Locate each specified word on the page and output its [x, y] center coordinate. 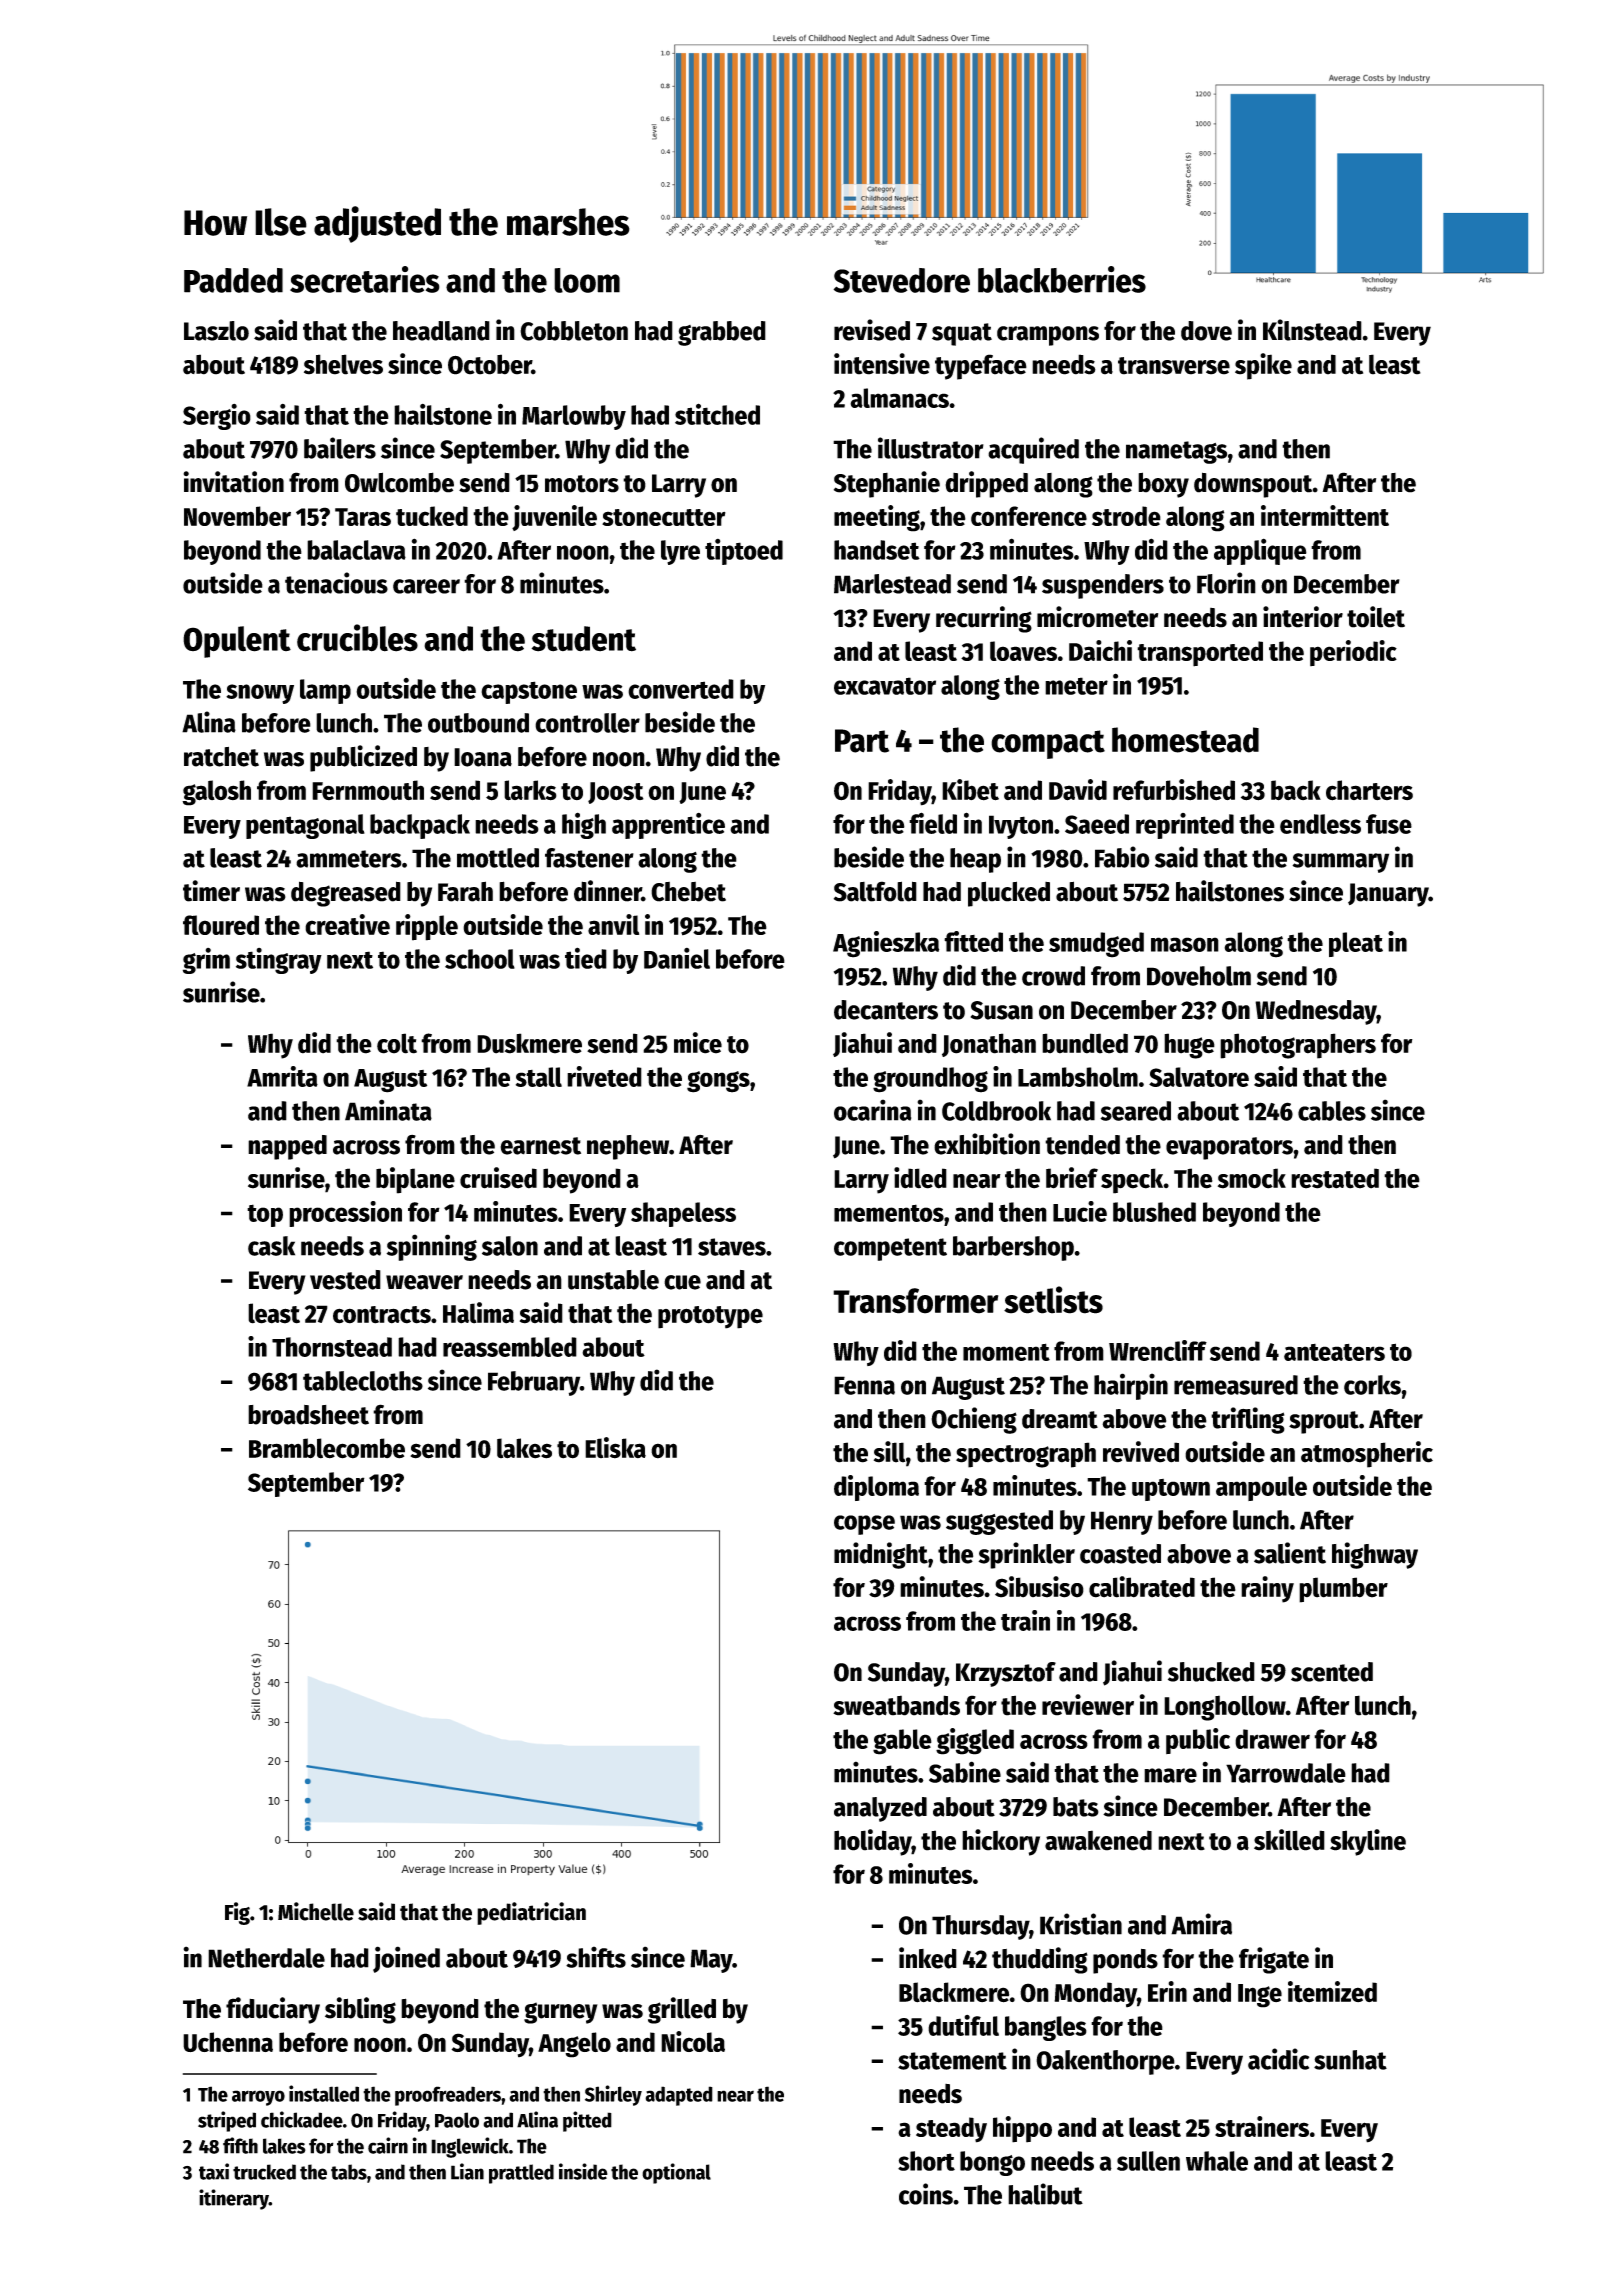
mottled [498, 858]
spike [1263, 366]
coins [926, 2194]
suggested [999, 1522]
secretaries [365, 279]
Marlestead [892, 584]
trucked [264, 2172]
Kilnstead [1312, 330]
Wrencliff [1158, 1350]
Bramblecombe [327, 1448]
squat [962, 334]
